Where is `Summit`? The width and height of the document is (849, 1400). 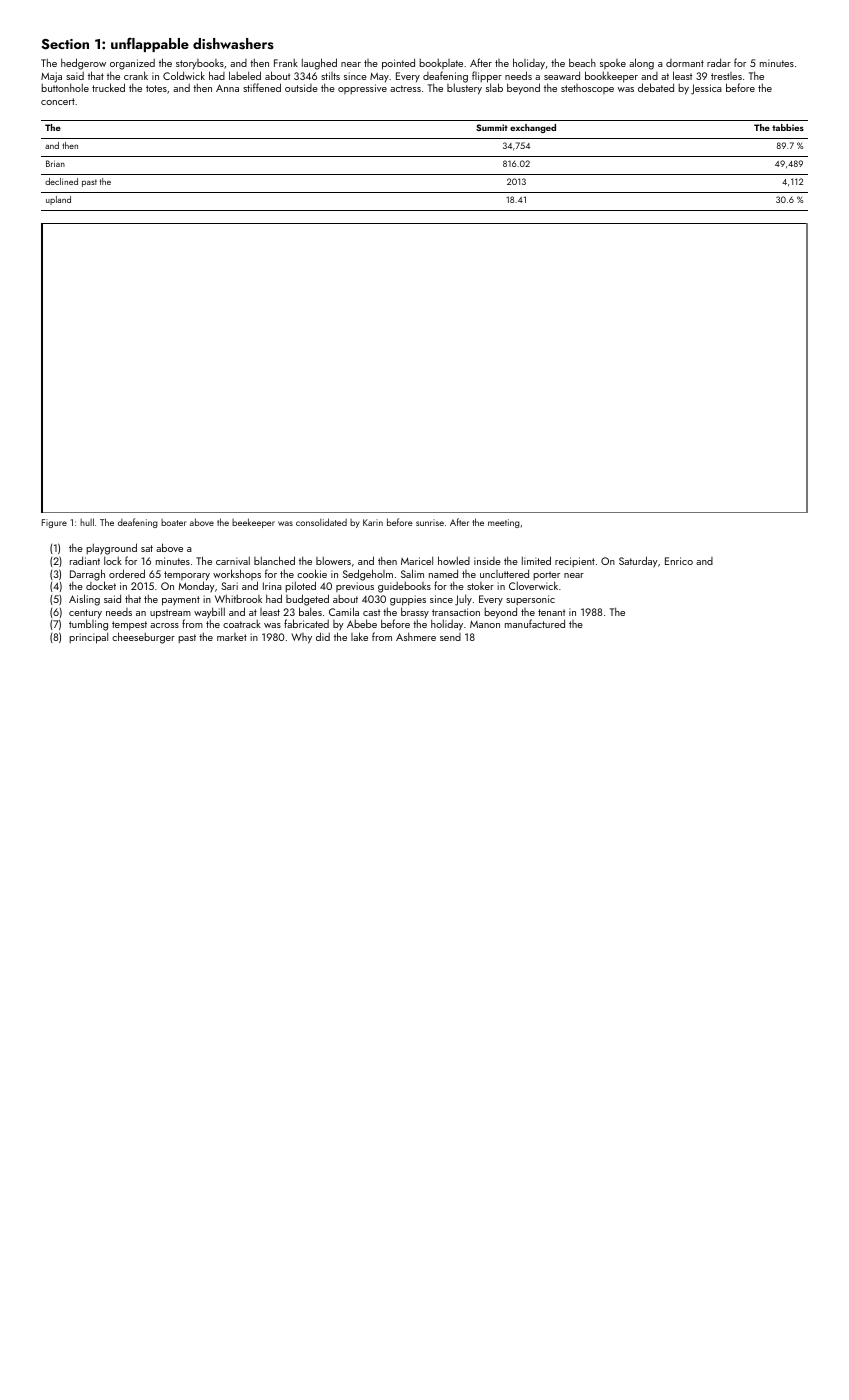 Summit is located at coordinates (492, 127).
